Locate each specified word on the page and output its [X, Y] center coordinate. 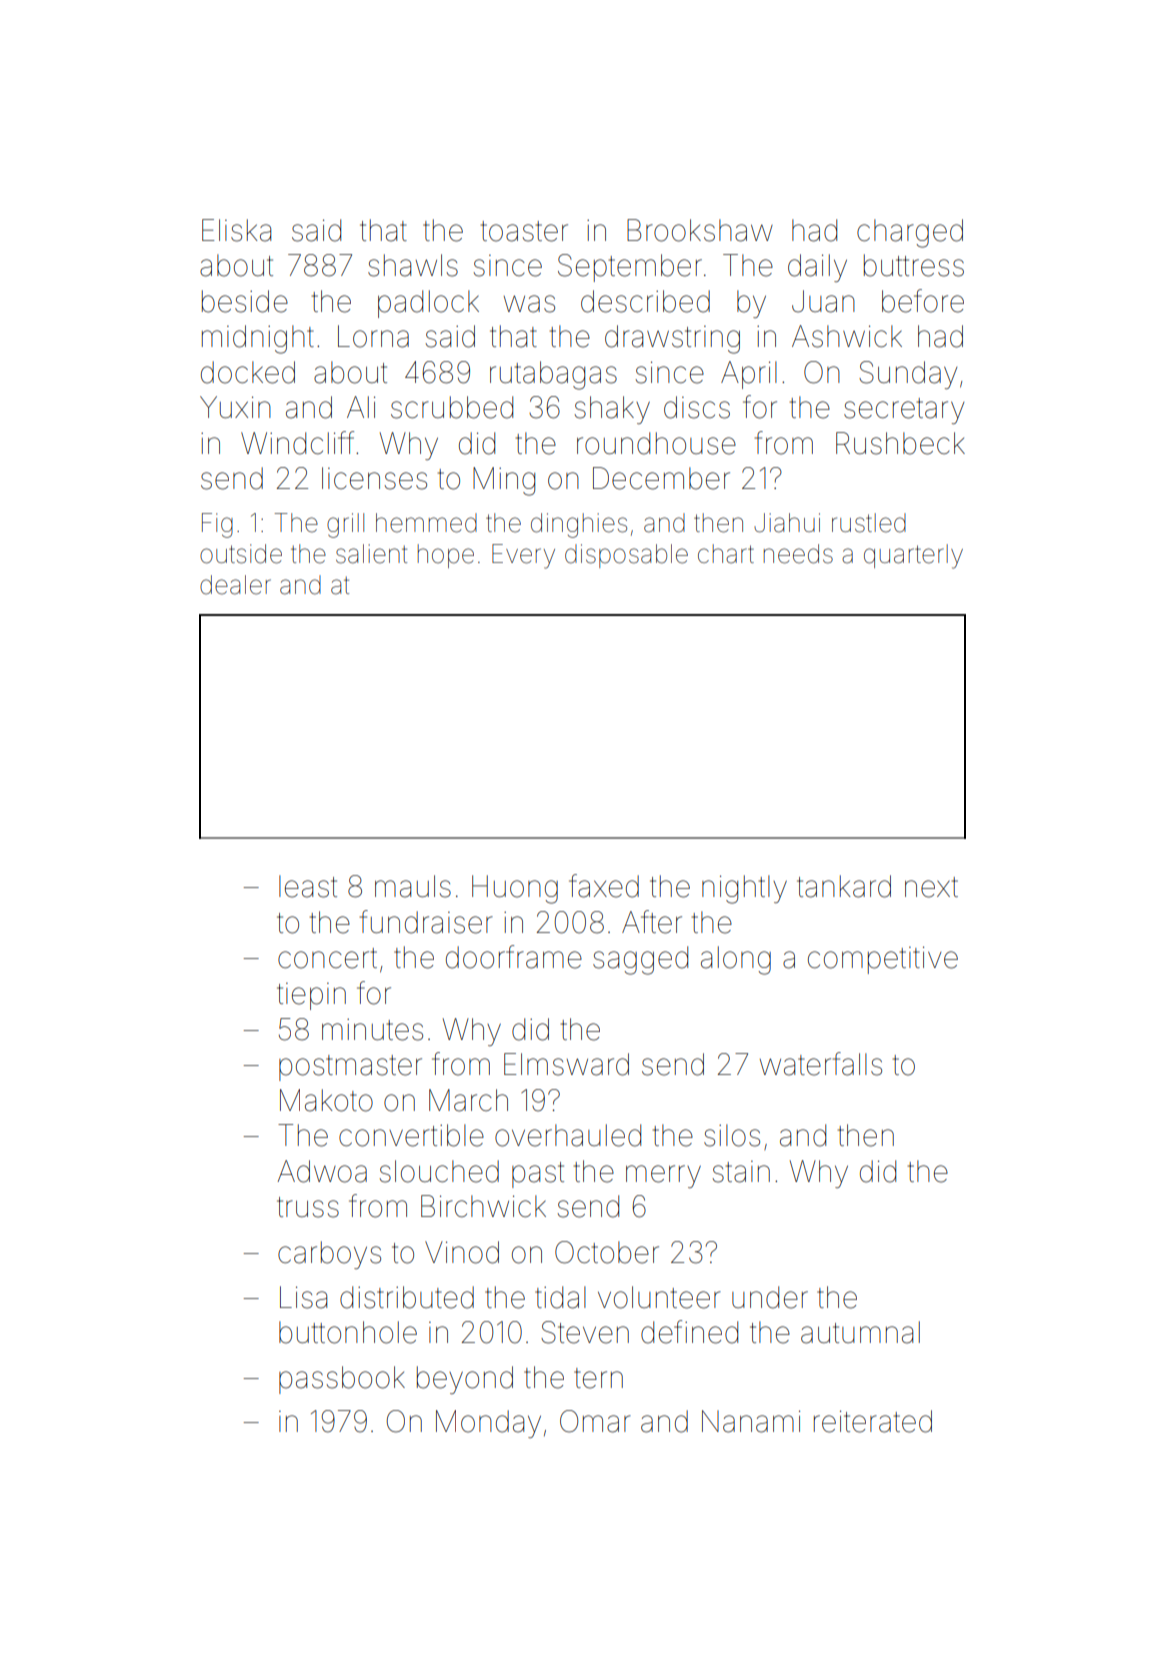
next [931, 887]
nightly [744, 889]
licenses [374, 478]
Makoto [326, 1100]
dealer [235, 585]
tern [598, 1378]
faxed [604, 886]
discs [697, 407]
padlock [428, 304]
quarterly [913, 556]
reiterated [873, 1421]
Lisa [303, 1297]
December [661, 478]
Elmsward [566, 1064]
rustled [869, 523]
